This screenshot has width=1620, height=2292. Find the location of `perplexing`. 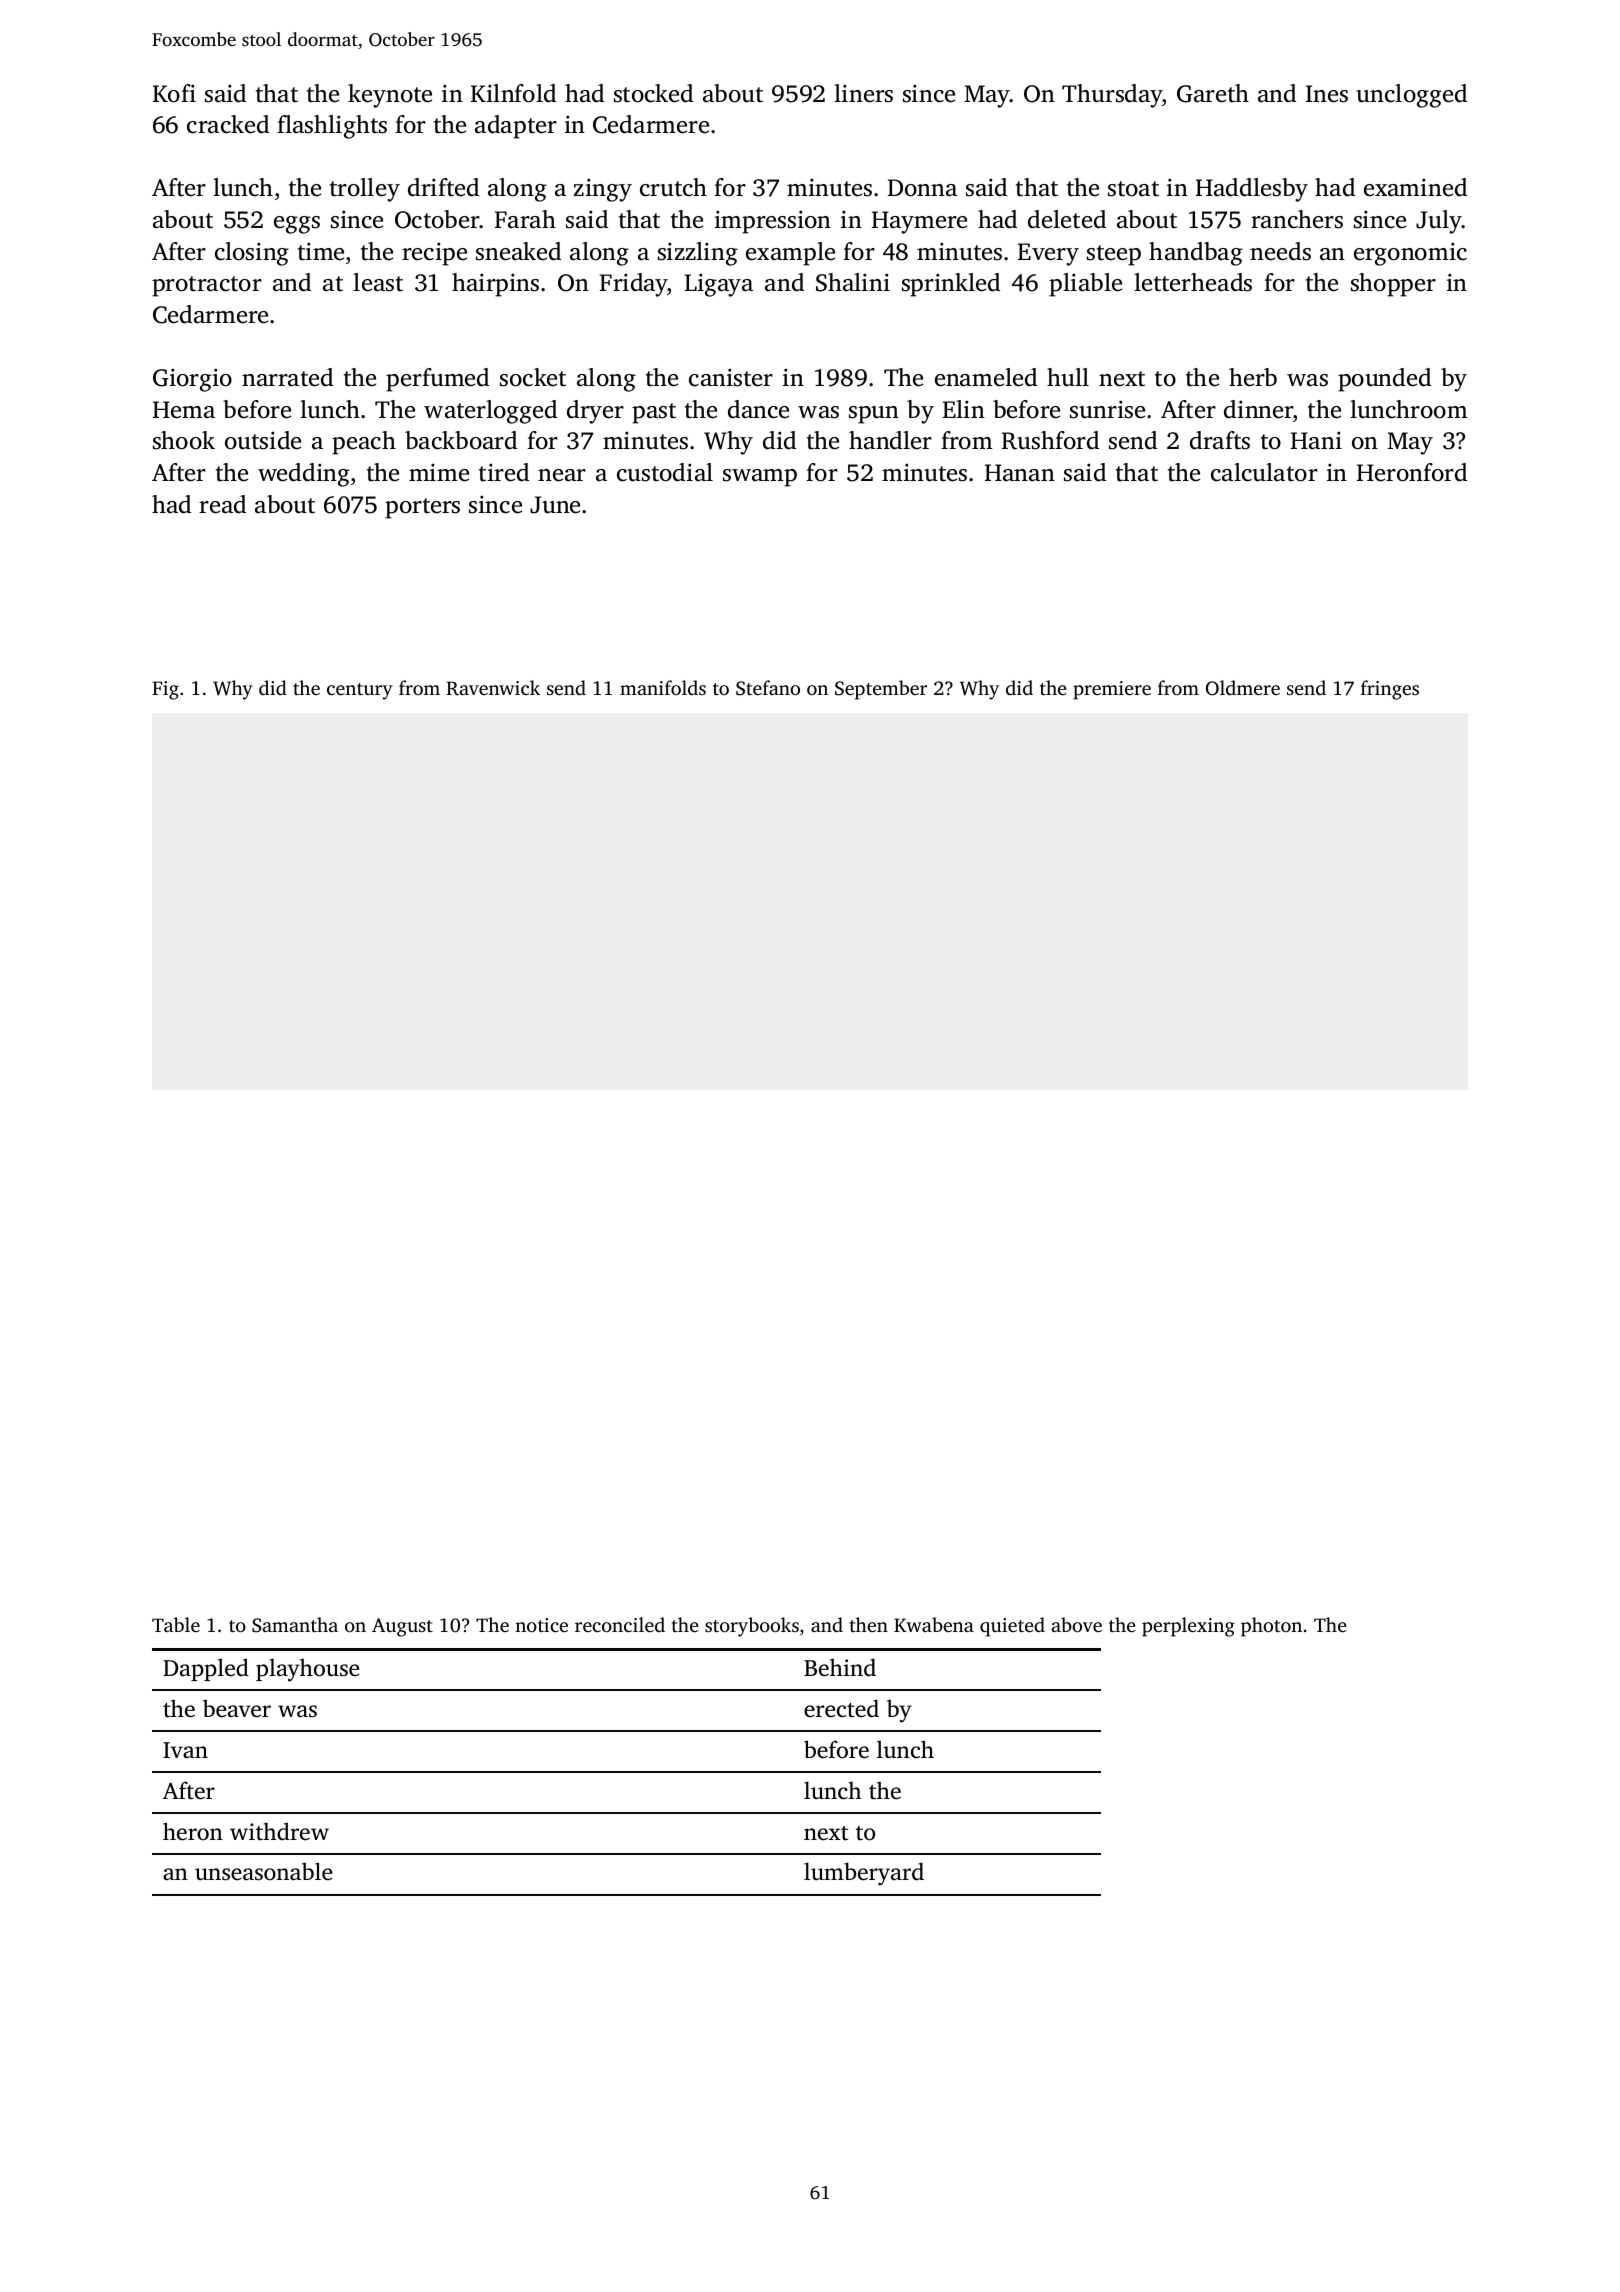

perplexing is located at coordinates (1188, 1627).
